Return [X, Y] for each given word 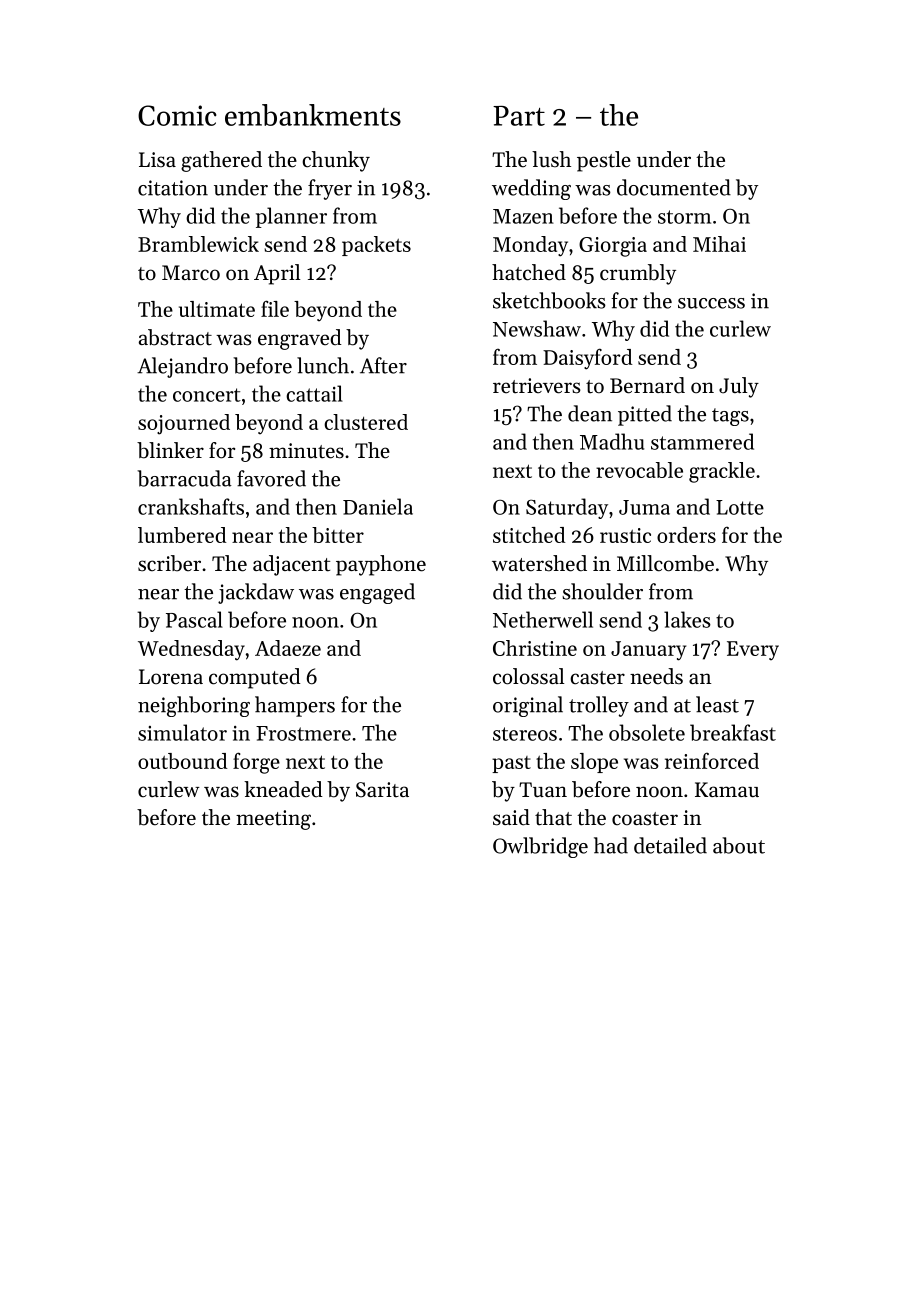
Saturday [567, 508]
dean [590, 413]
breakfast [733, 732]
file [275, 308]
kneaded [283, 789]
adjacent [291, 565]
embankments [313, 115]
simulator [182, 732]
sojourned [184, 424]
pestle [604, 161]
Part [519, 116]
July [739, 387]
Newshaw [537, 328]
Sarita [382, 790]
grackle [722, 472]
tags [730, 417]
